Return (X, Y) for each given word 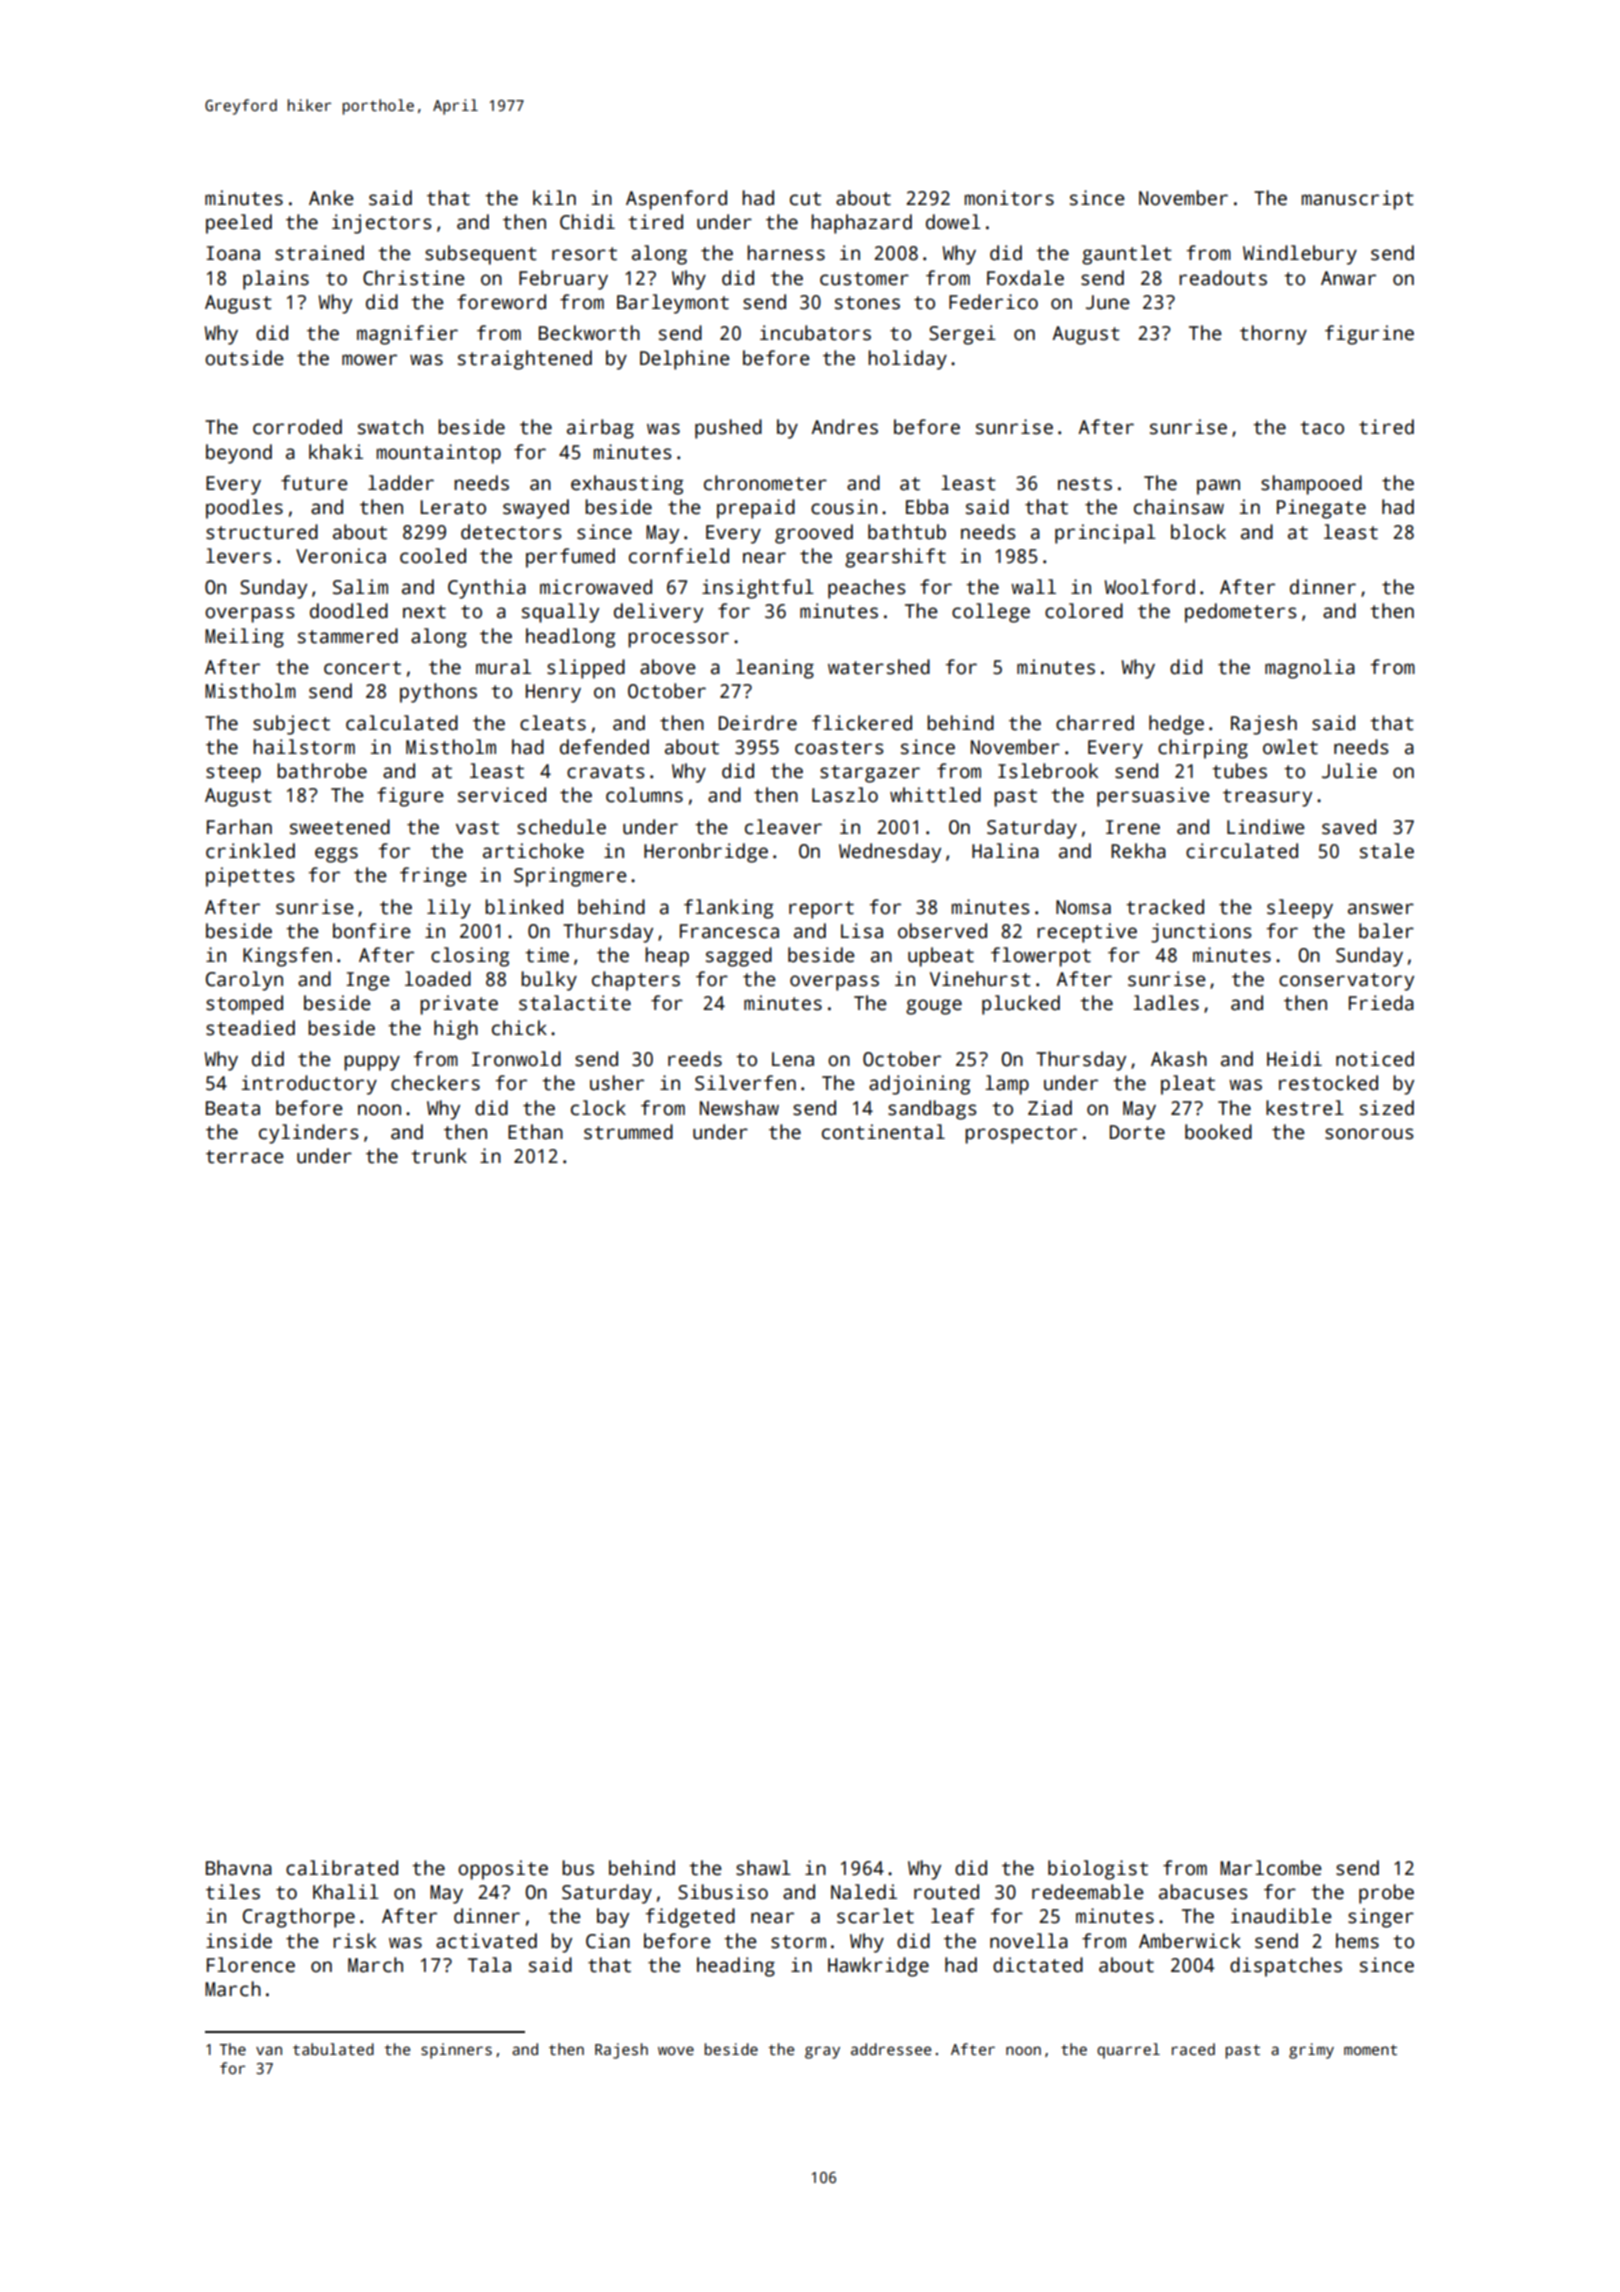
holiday (907, 360)
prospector (1021, 1135)
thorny (1273, 335)
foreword (501, 302)
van (269, 2050)
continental (883, 1132)
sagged (739, 957)
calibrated (342, 1868)
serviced (502, 795)
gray (822, 2052)
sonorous (1369, 1134)
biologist (1098, 1870)
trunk (439, 1156)
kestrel (1305, 1108)
